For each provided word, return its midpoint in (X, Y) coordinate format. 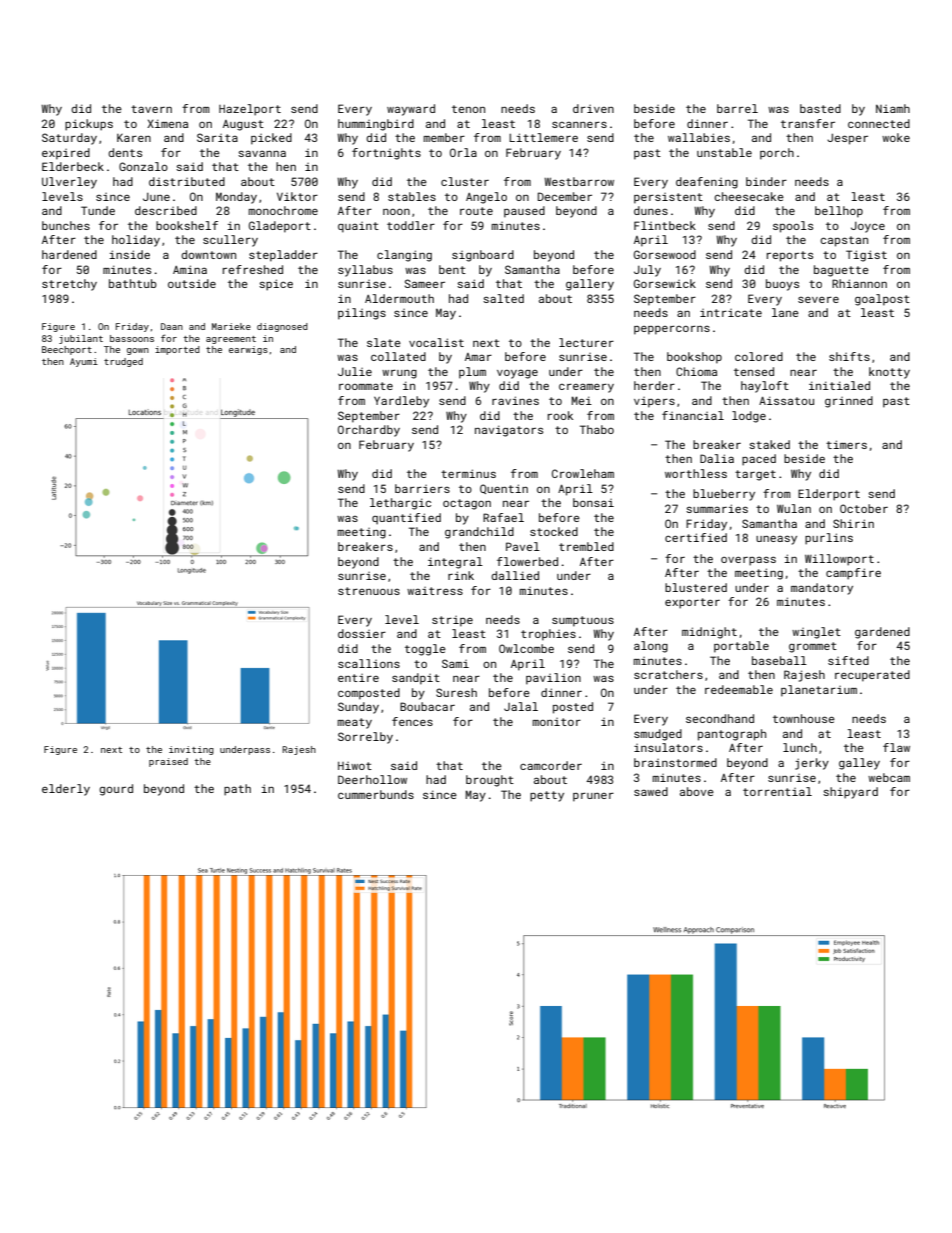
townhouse (804, 718)
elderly (66, 790)
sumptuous (583, 621)
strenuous (369, 591)
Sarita (217, 137)
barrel (737, 108)
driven (593, 108)
